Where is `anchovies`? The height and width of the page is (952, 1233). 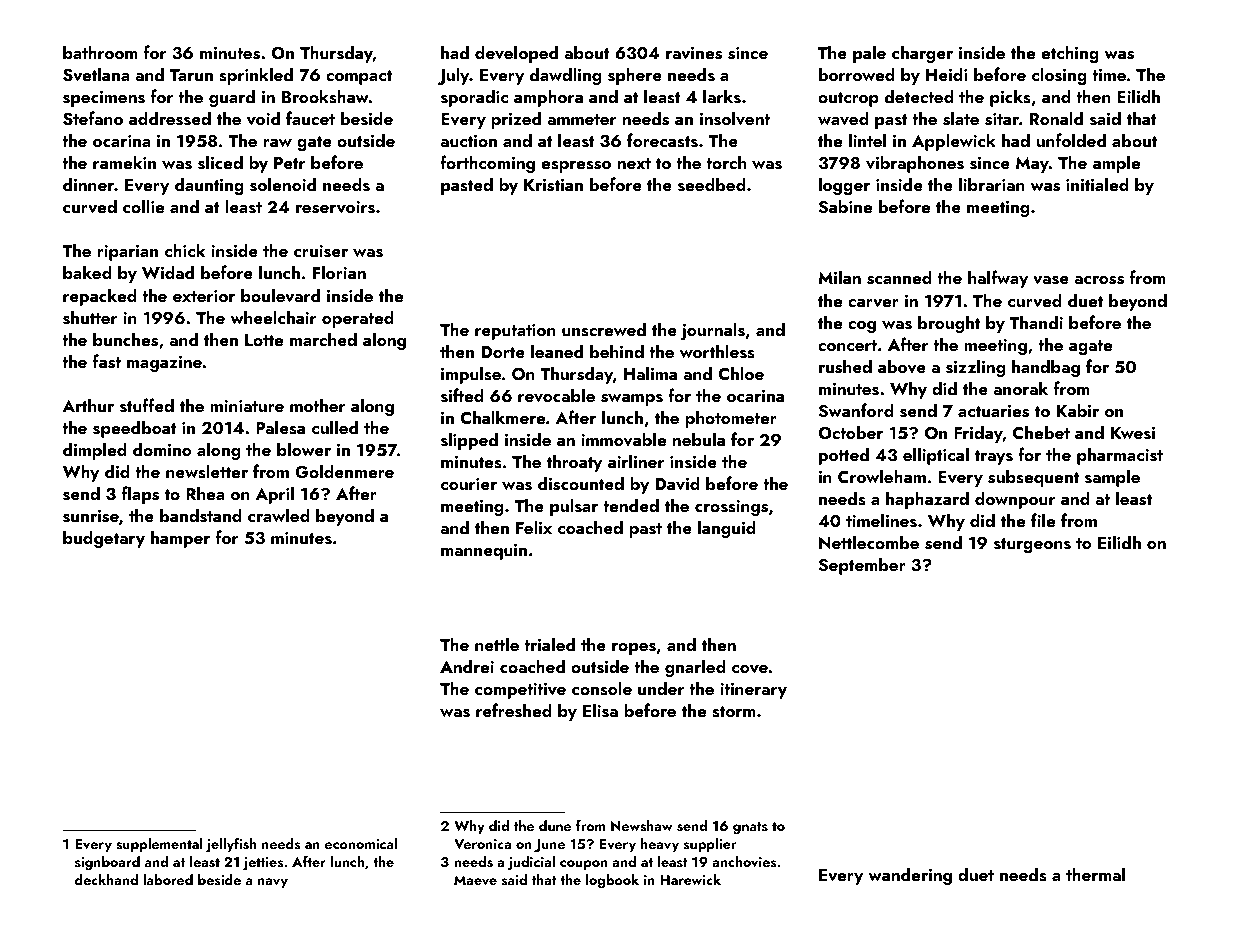
anchovies is located at coordinates (744, 862).
